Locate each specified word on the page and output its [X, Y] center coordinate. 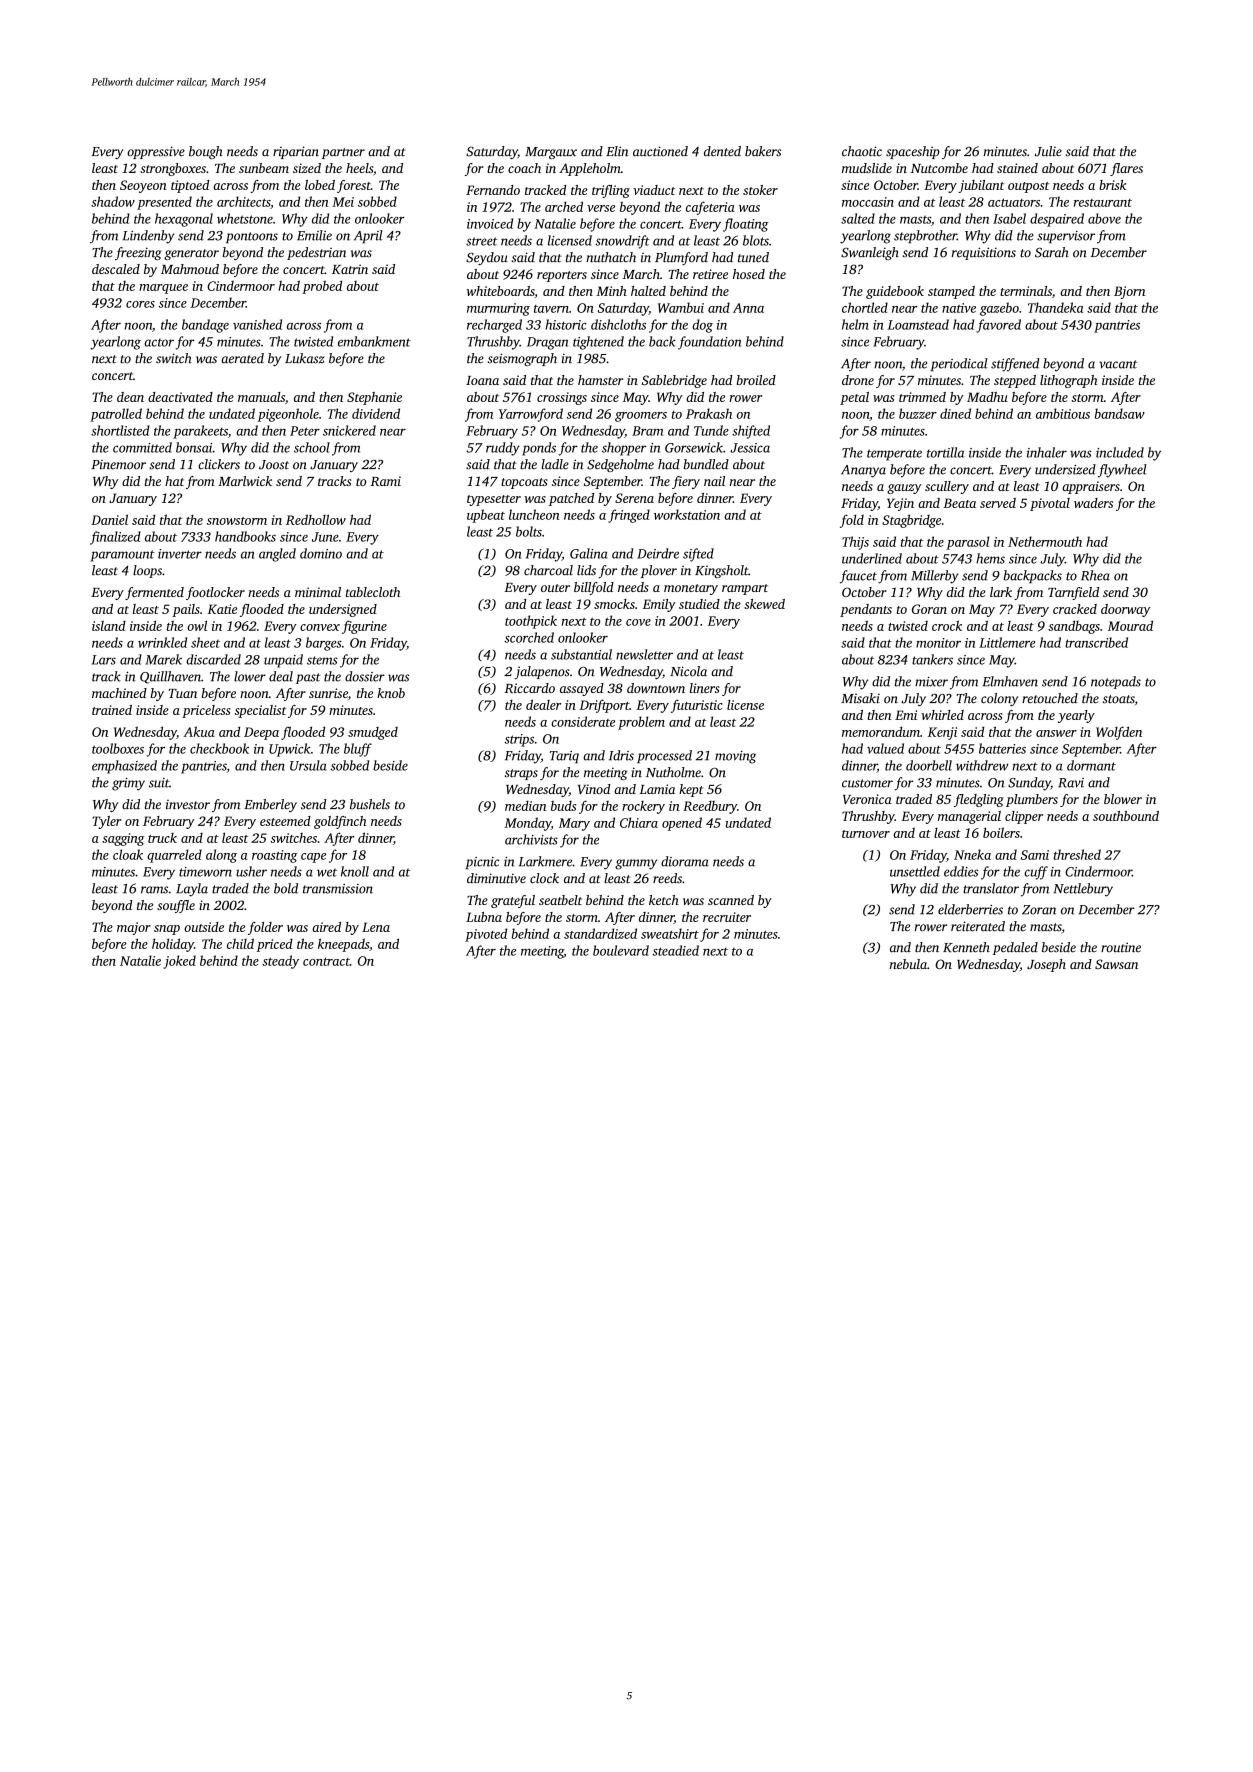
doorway [1125, 610]
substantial [581, 654]
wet [327, 872]
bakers [763, 151]
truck [162, 838]
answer [1056, 733]
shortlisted [120, 430]
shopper [624, 449]
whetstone [245, 218]
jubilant [981, 186]
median [525, 806]
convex [320, 627]
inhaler [1047, 452]
